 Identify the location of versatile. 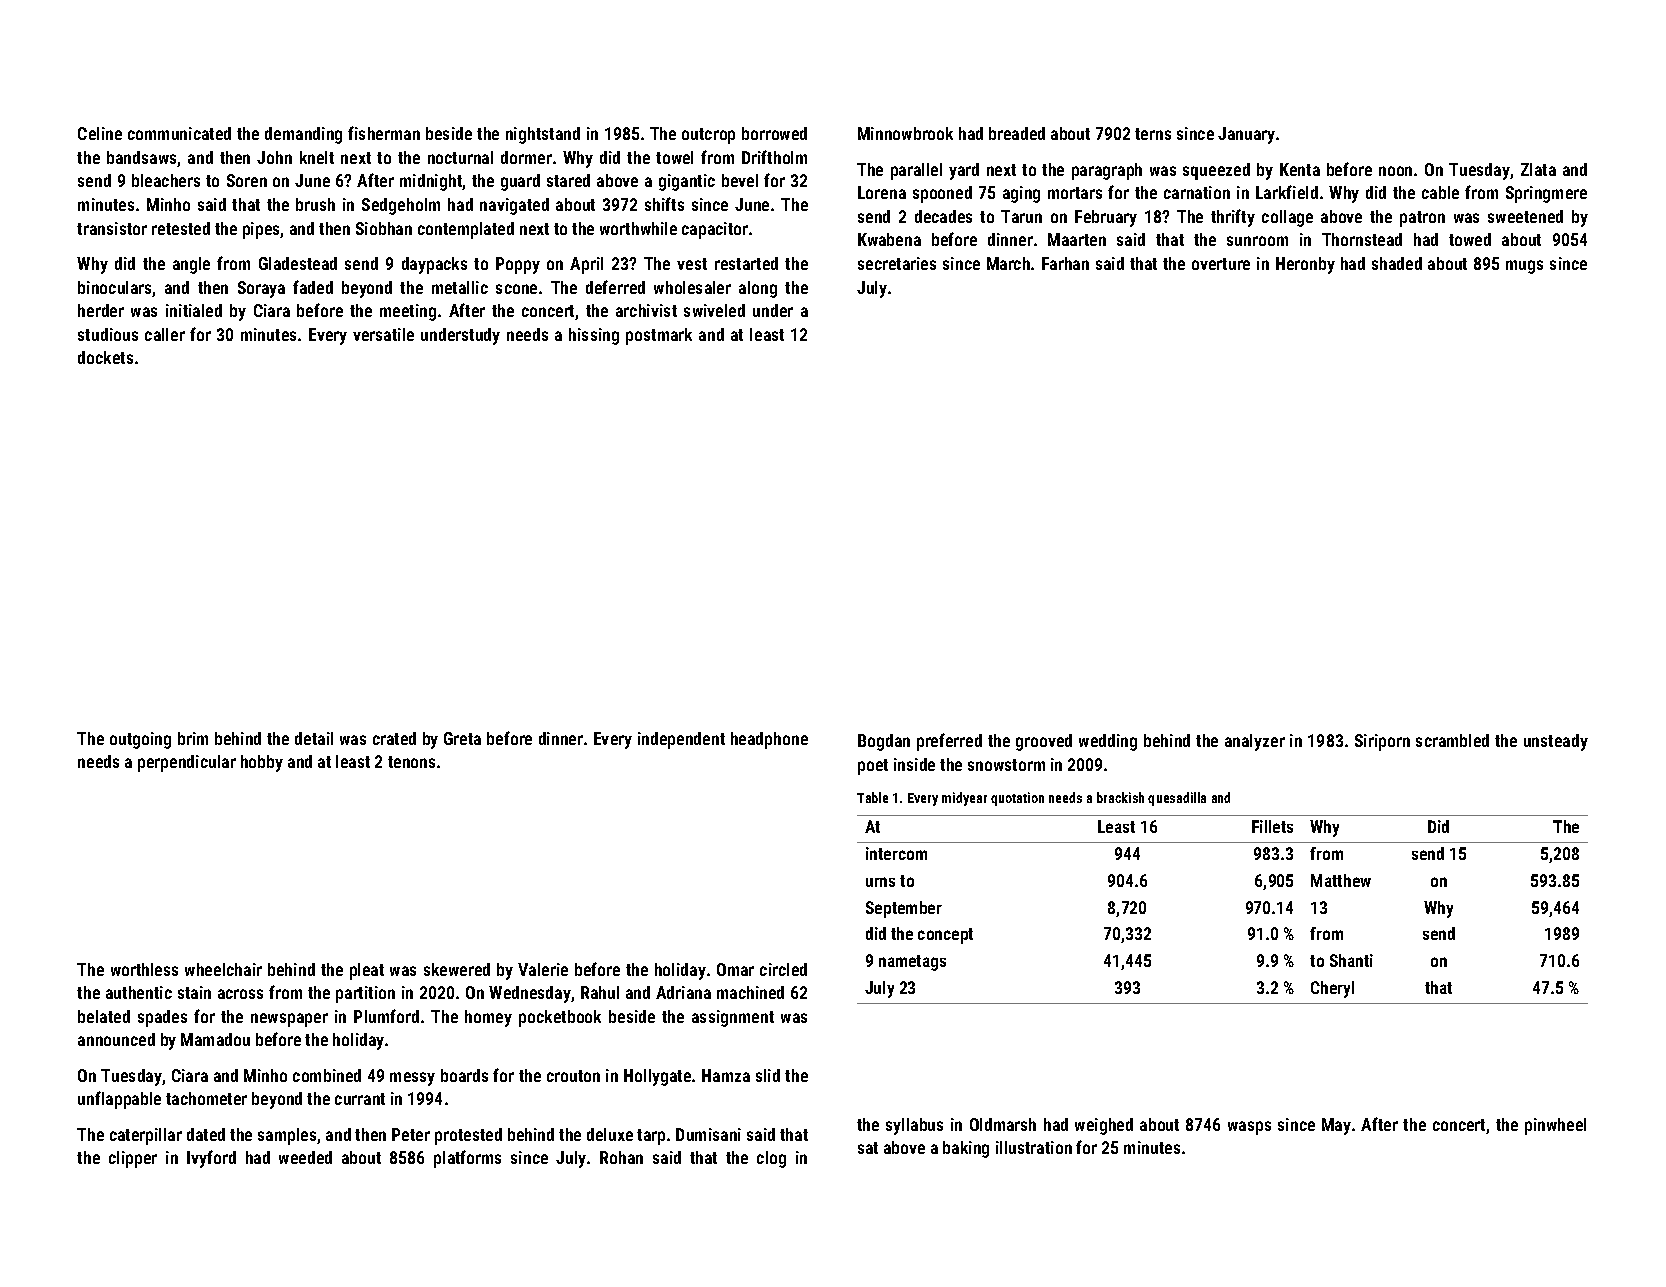
(383, 334).
